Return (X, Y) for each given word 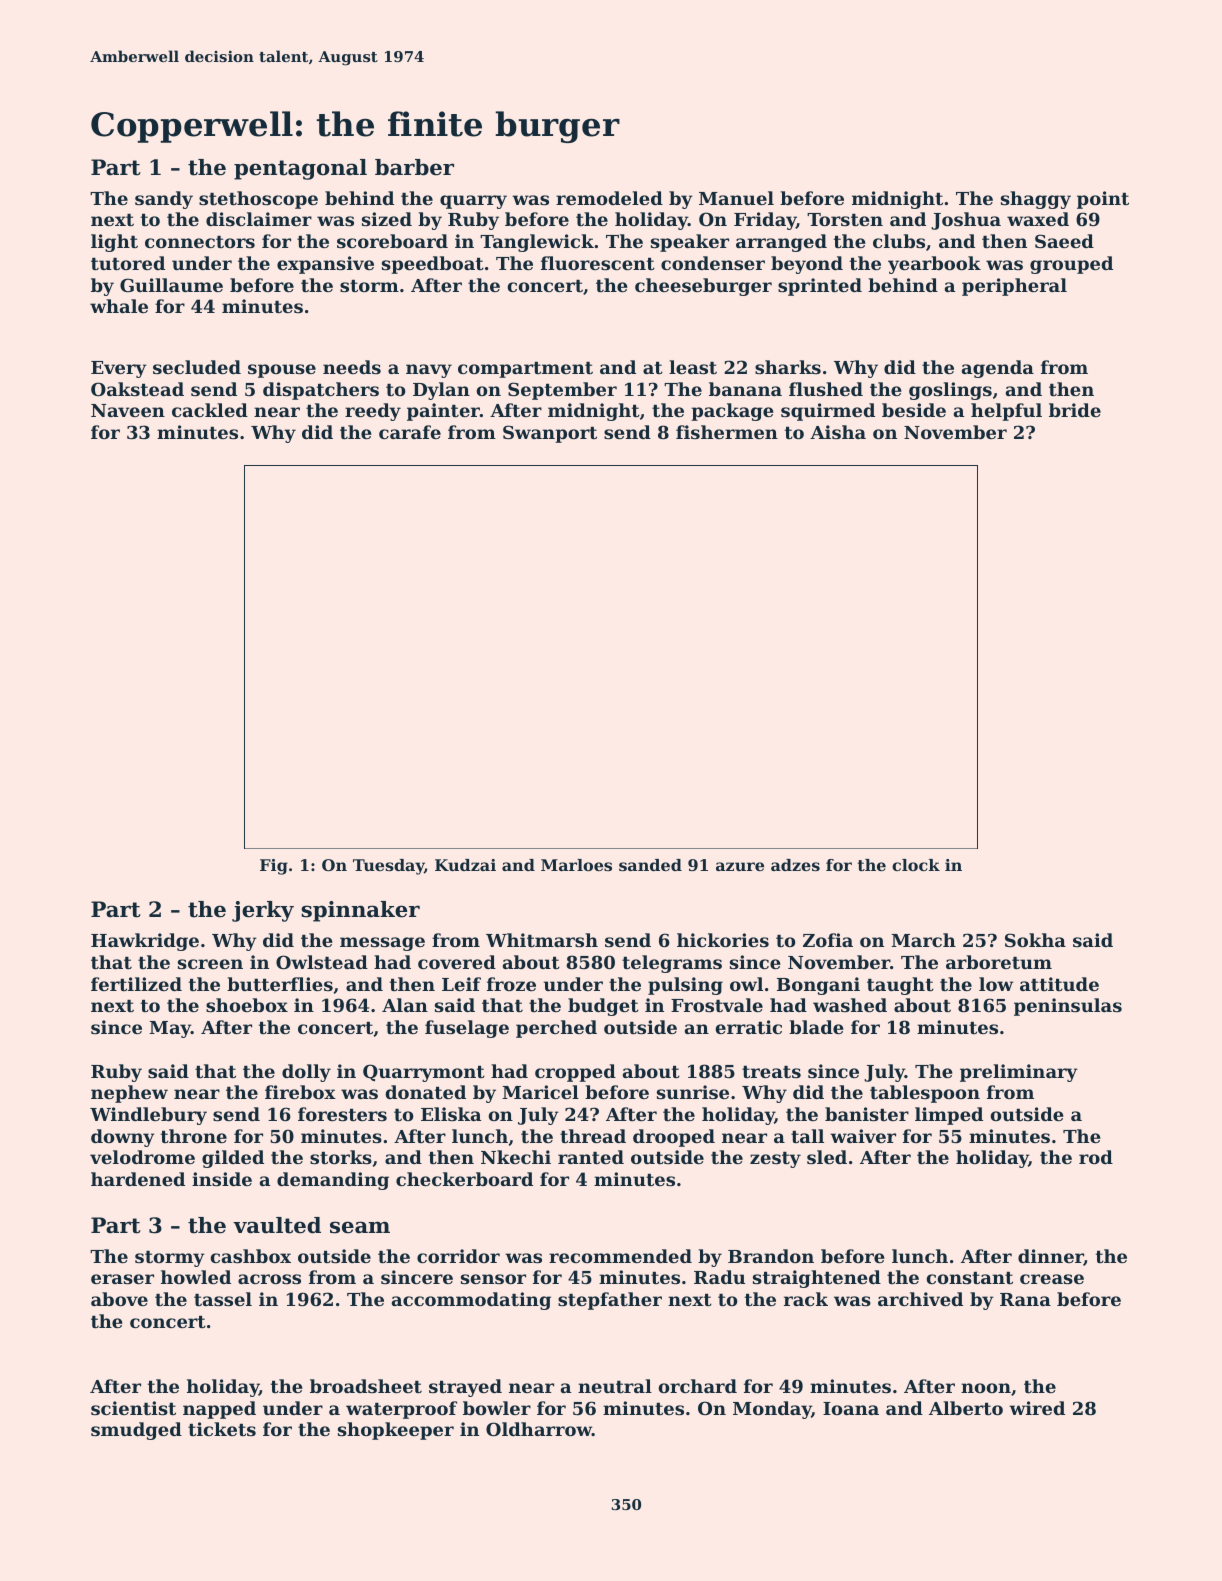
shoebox (247, 1005)
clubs (899, 241)
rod (1096, 1157)
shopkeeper (396, 1431)
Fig (274, 867)
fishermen (727, 432)
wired (1037, 1408)
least (693, 367)
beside (914, 410)
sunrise (693, 1092)
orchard (698, 1386)
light (114, 243)
